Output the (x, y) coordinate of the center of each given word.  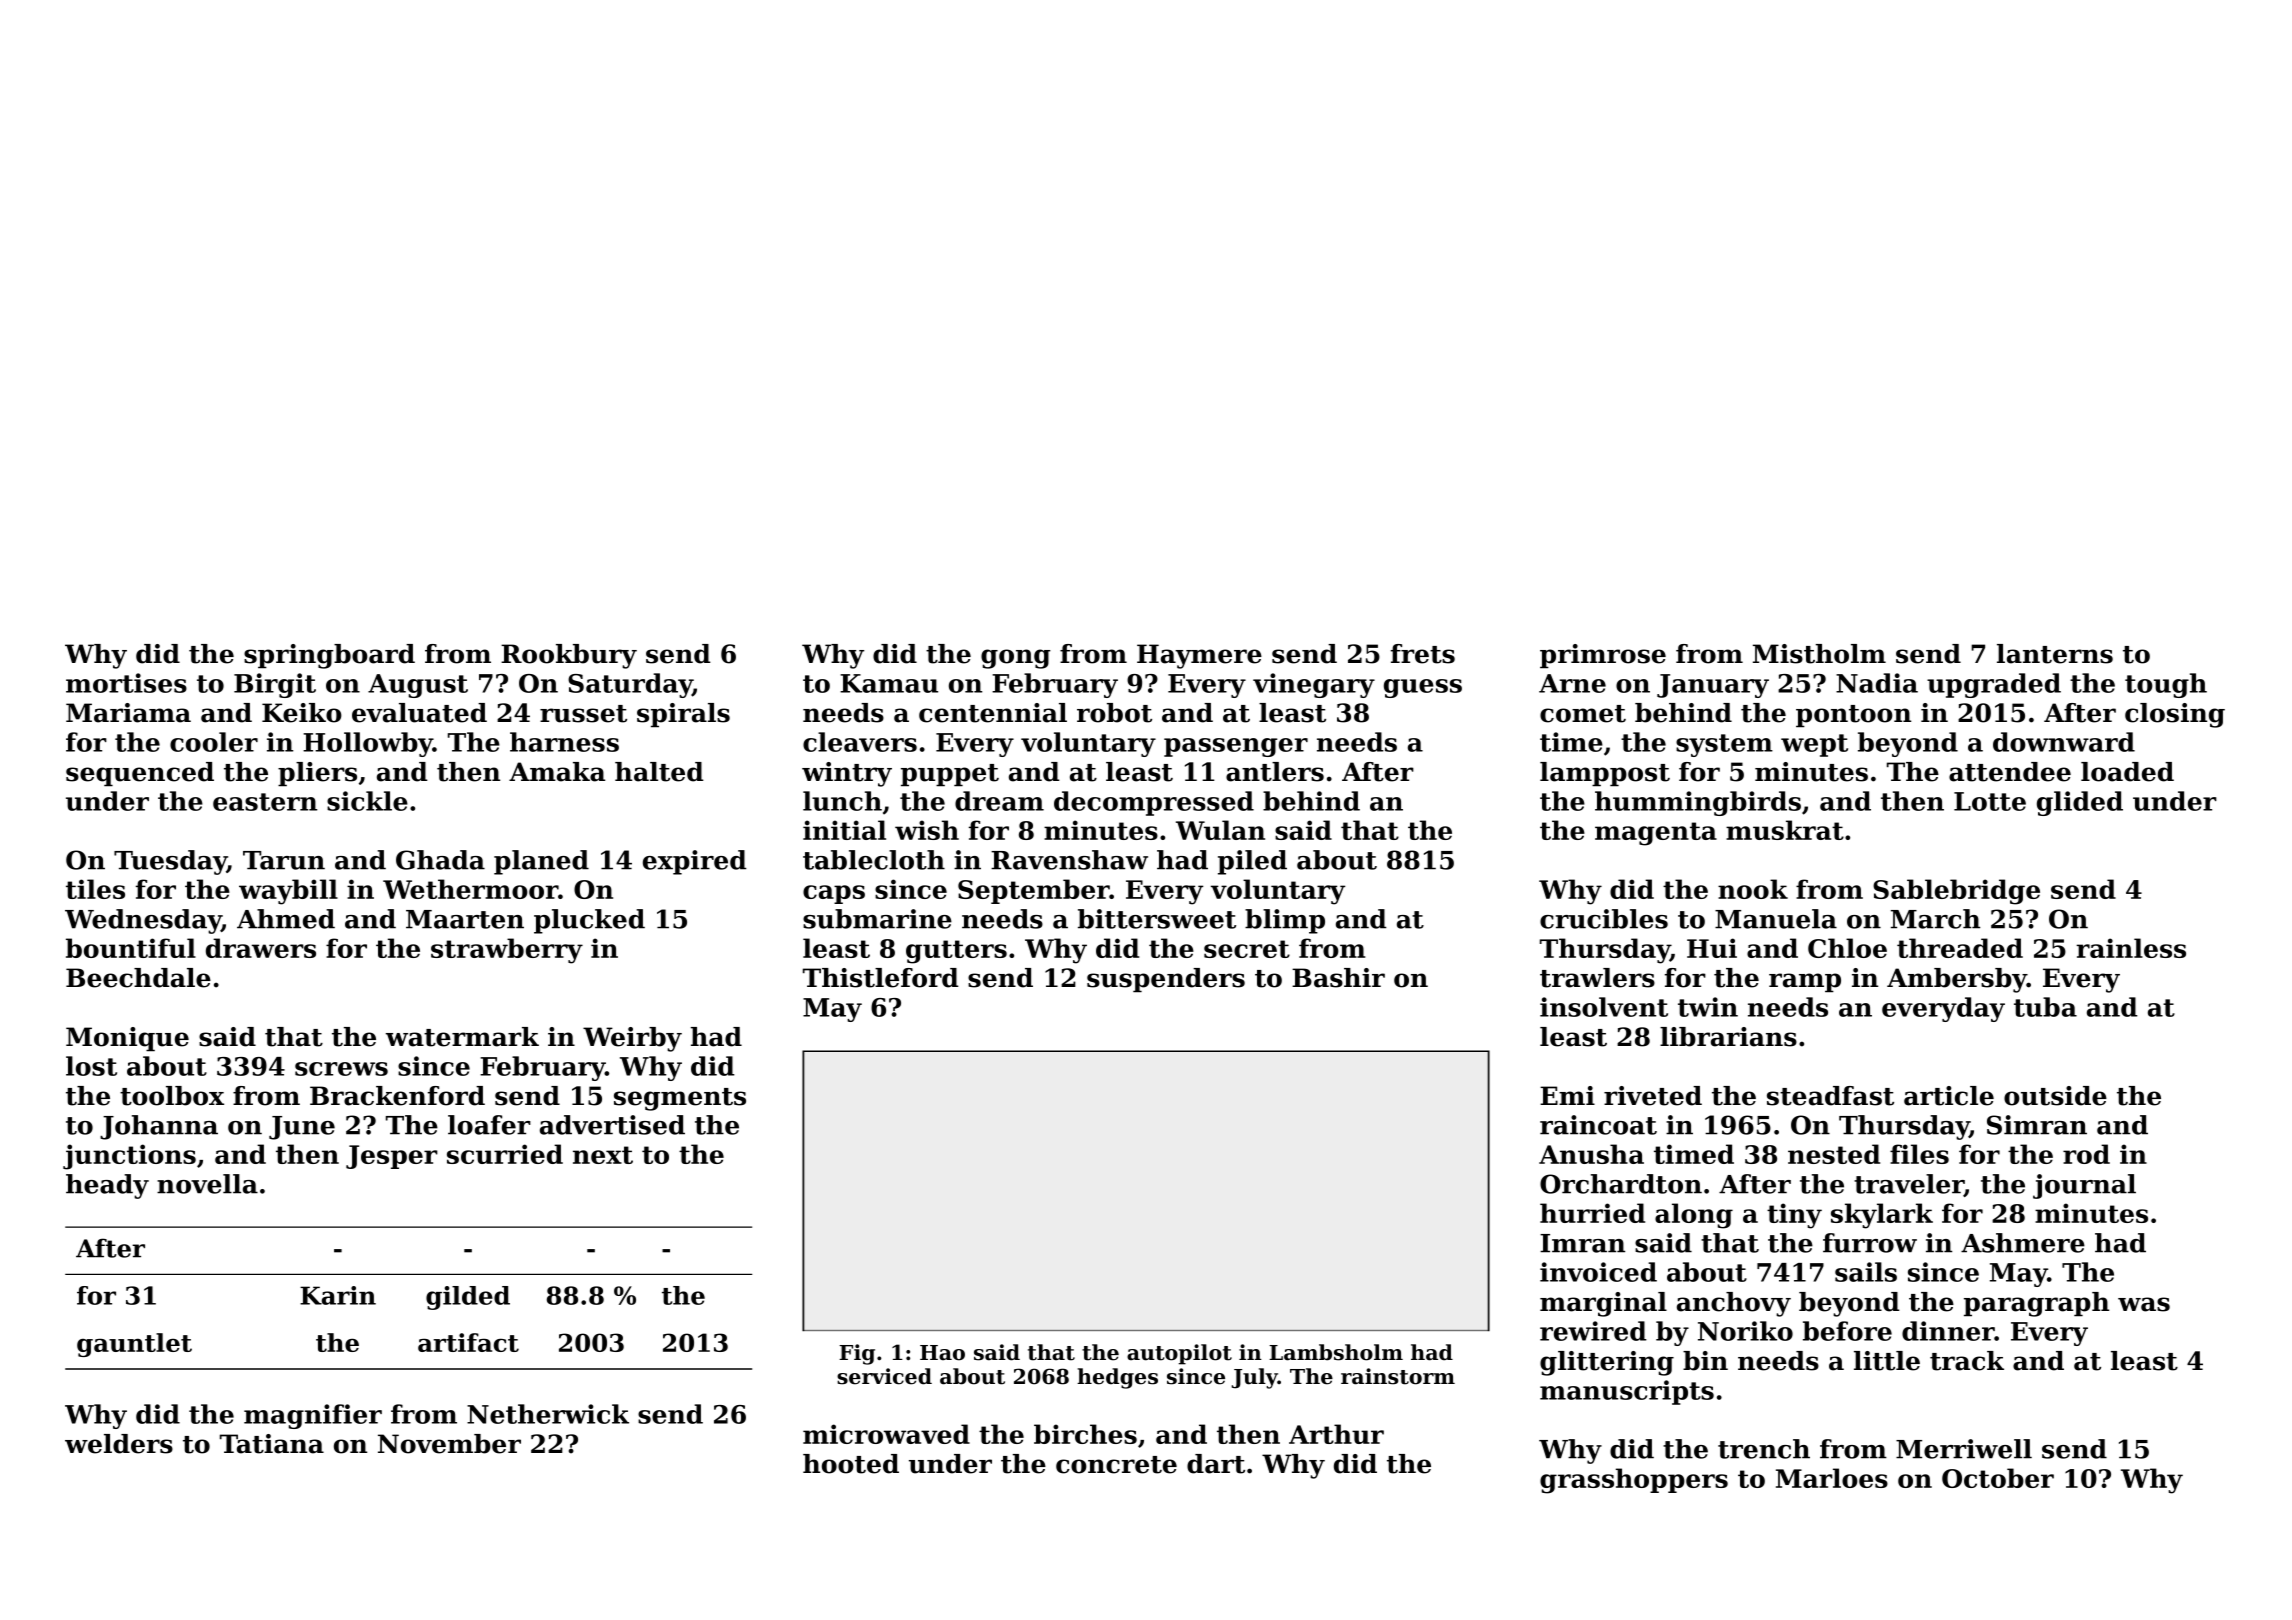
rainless (2131, 948)
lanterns (2055, 654)
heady (107, 1186)
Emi (1567, 1095)
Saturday (630, 685)
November (449, 1444)
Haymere (1199, 656)
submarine (877, 919)
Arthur (1336, 1434)
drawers (261, 948)
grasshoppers (1634, 1481)
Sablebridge (1956, 892)
